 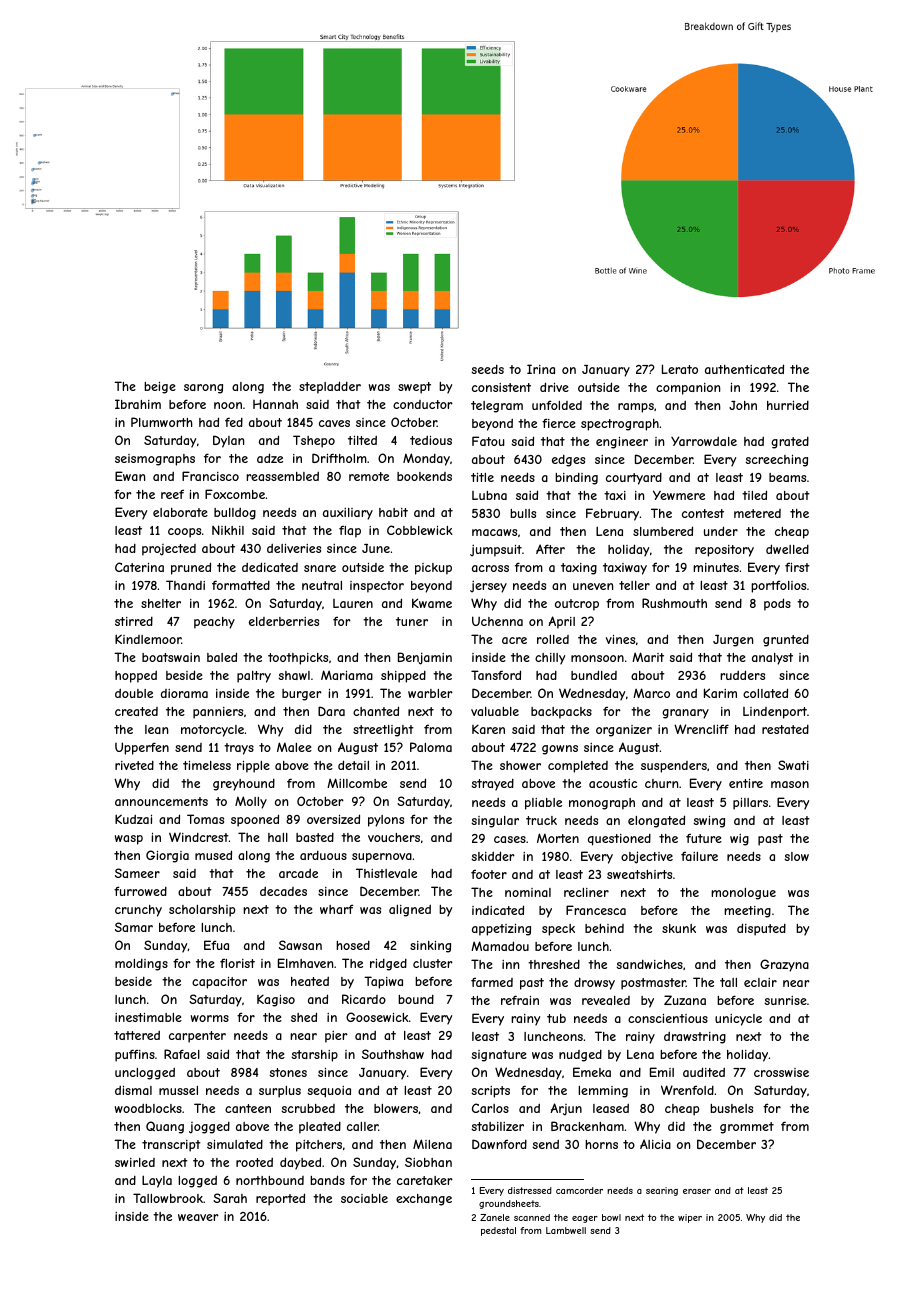 What do you see at coordinates (138, 911) in the screenshot?
I see `crunchy` at bounding box center [138, 911].
